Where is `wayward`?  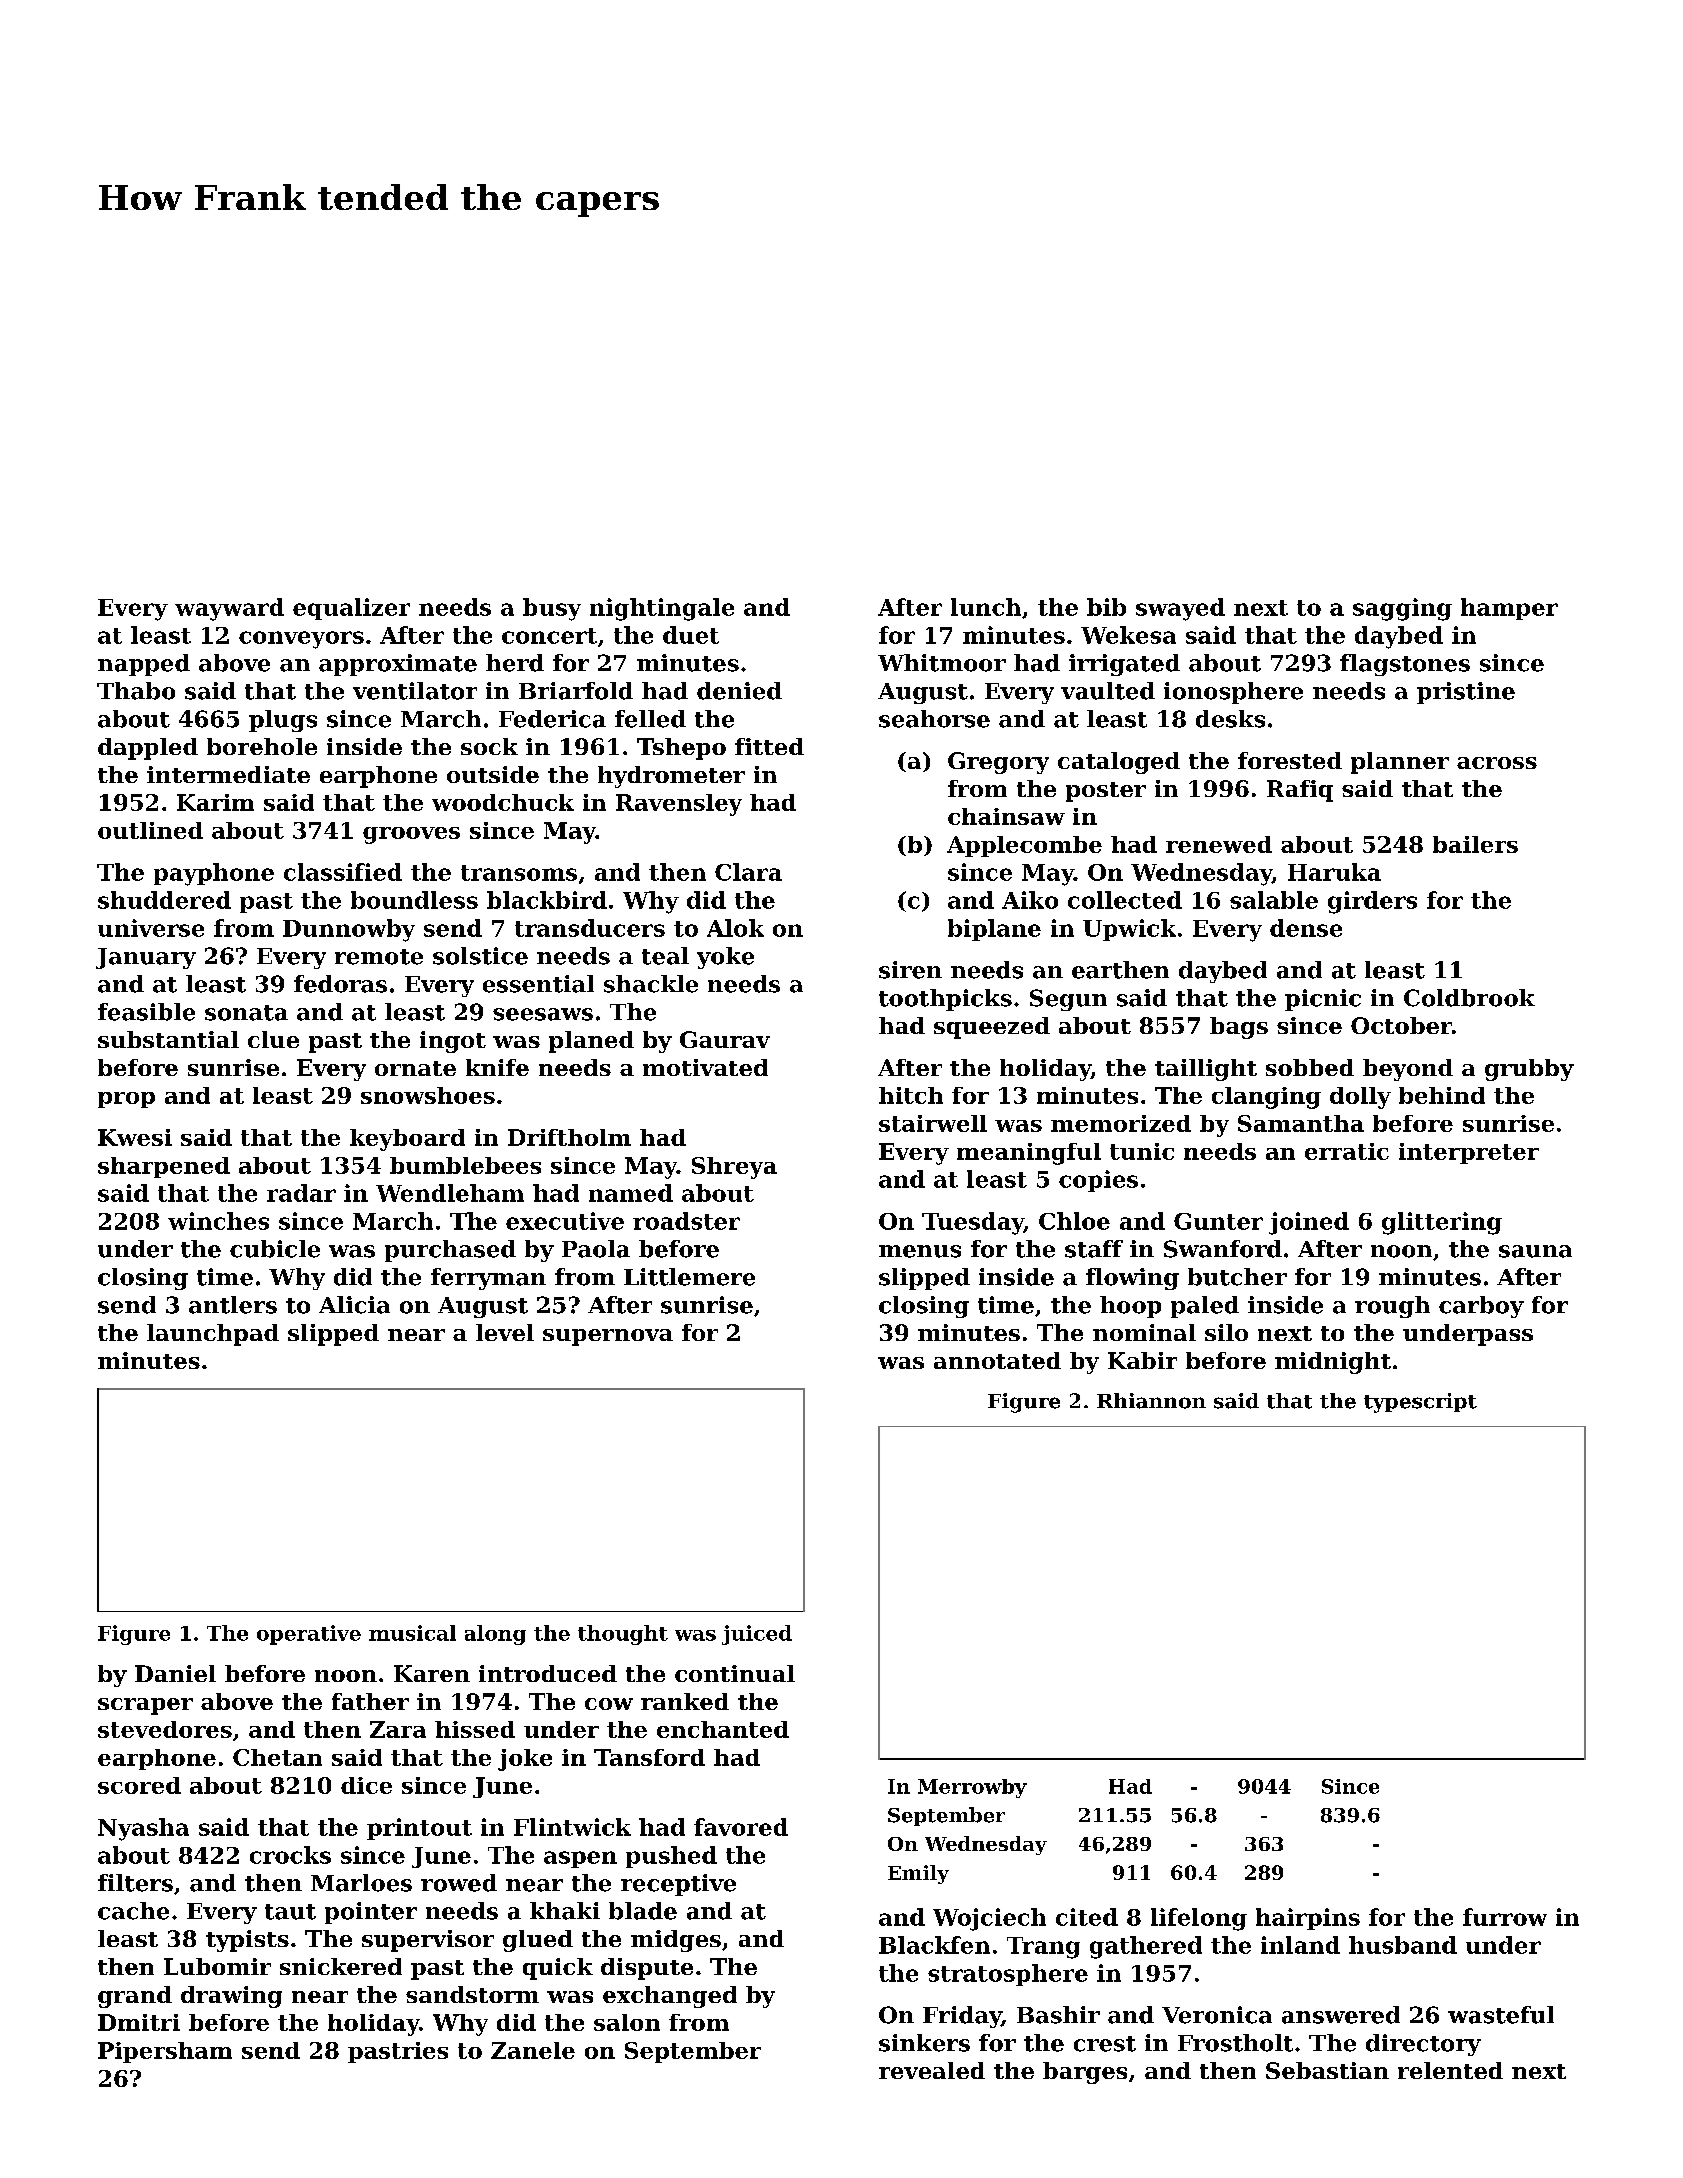 wayward is located at coordinates (229, 609).
